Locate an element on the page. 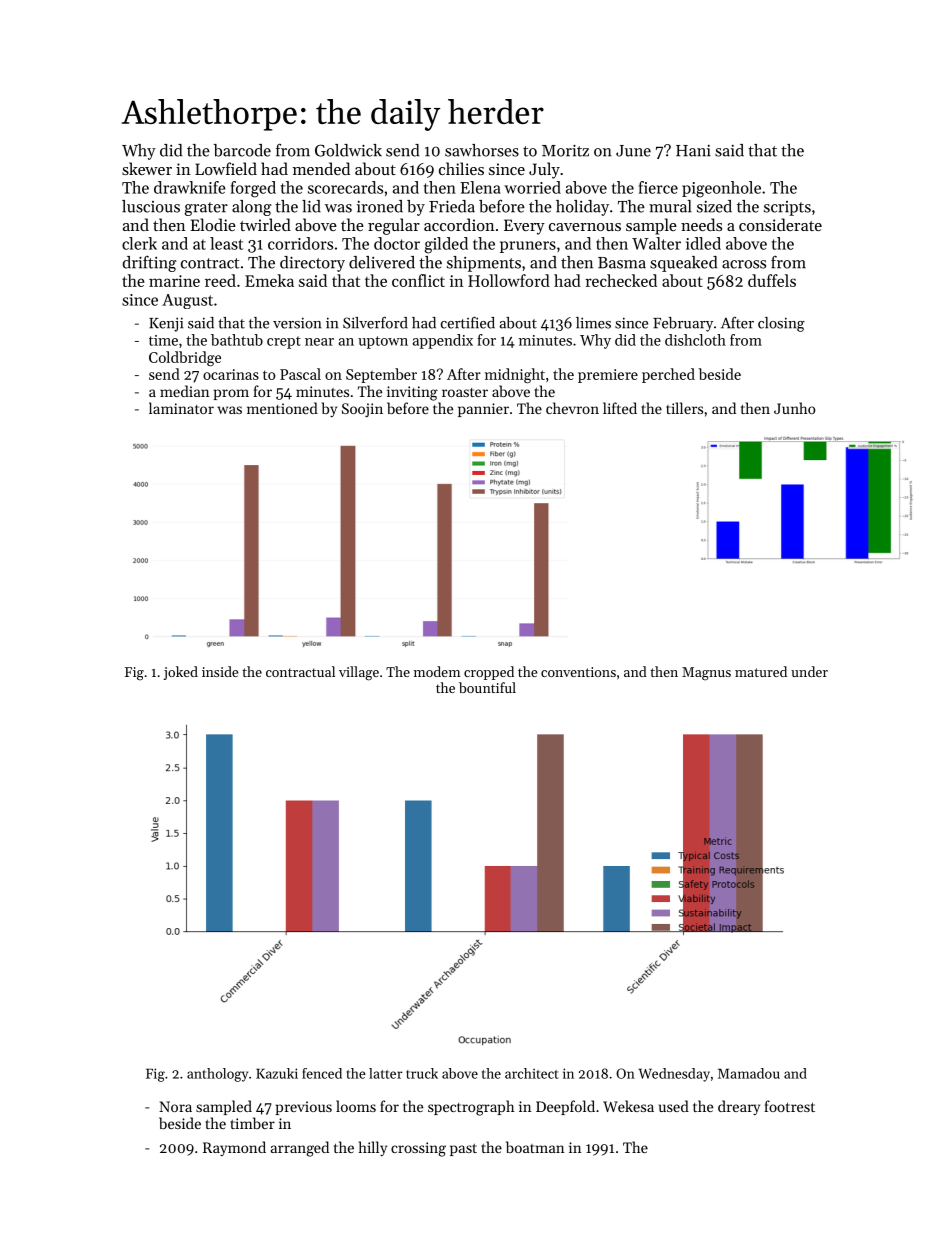 Image resolution: width=952 pixels, height=1233 pixels. Nora is located at coordinates (175, 1106).
